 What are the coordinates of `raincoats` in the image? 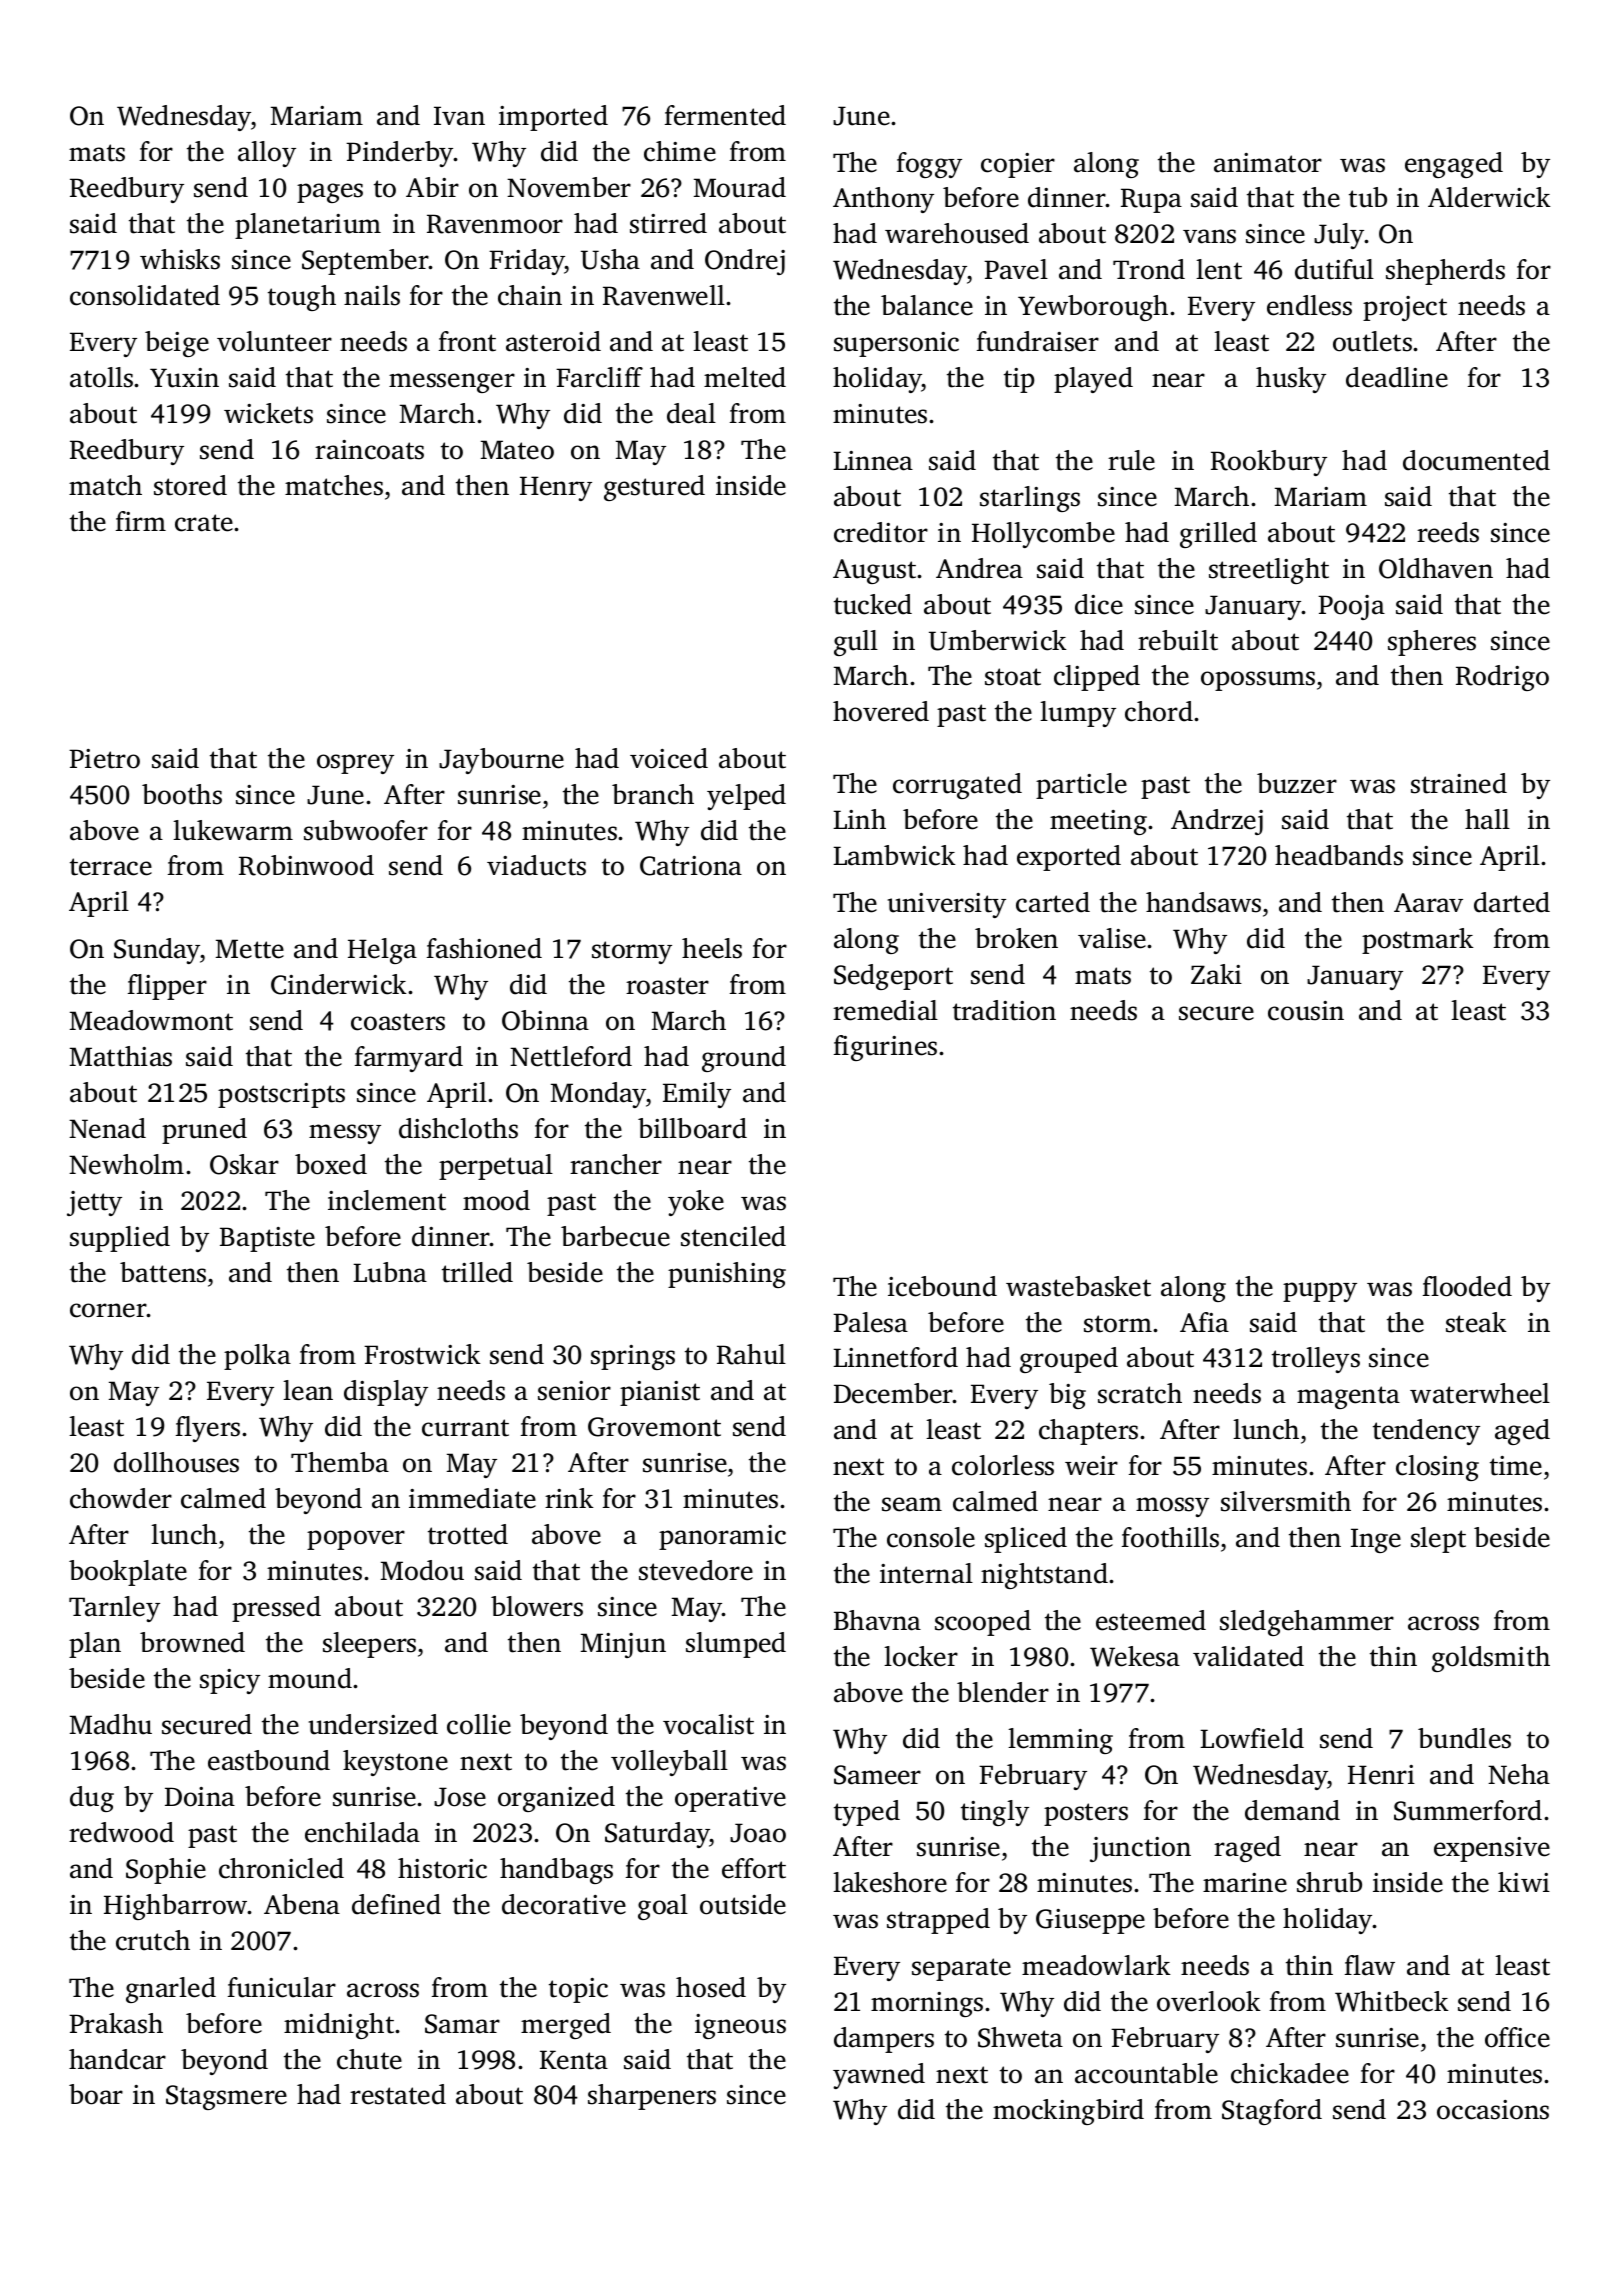 It's located at (369, 450).
